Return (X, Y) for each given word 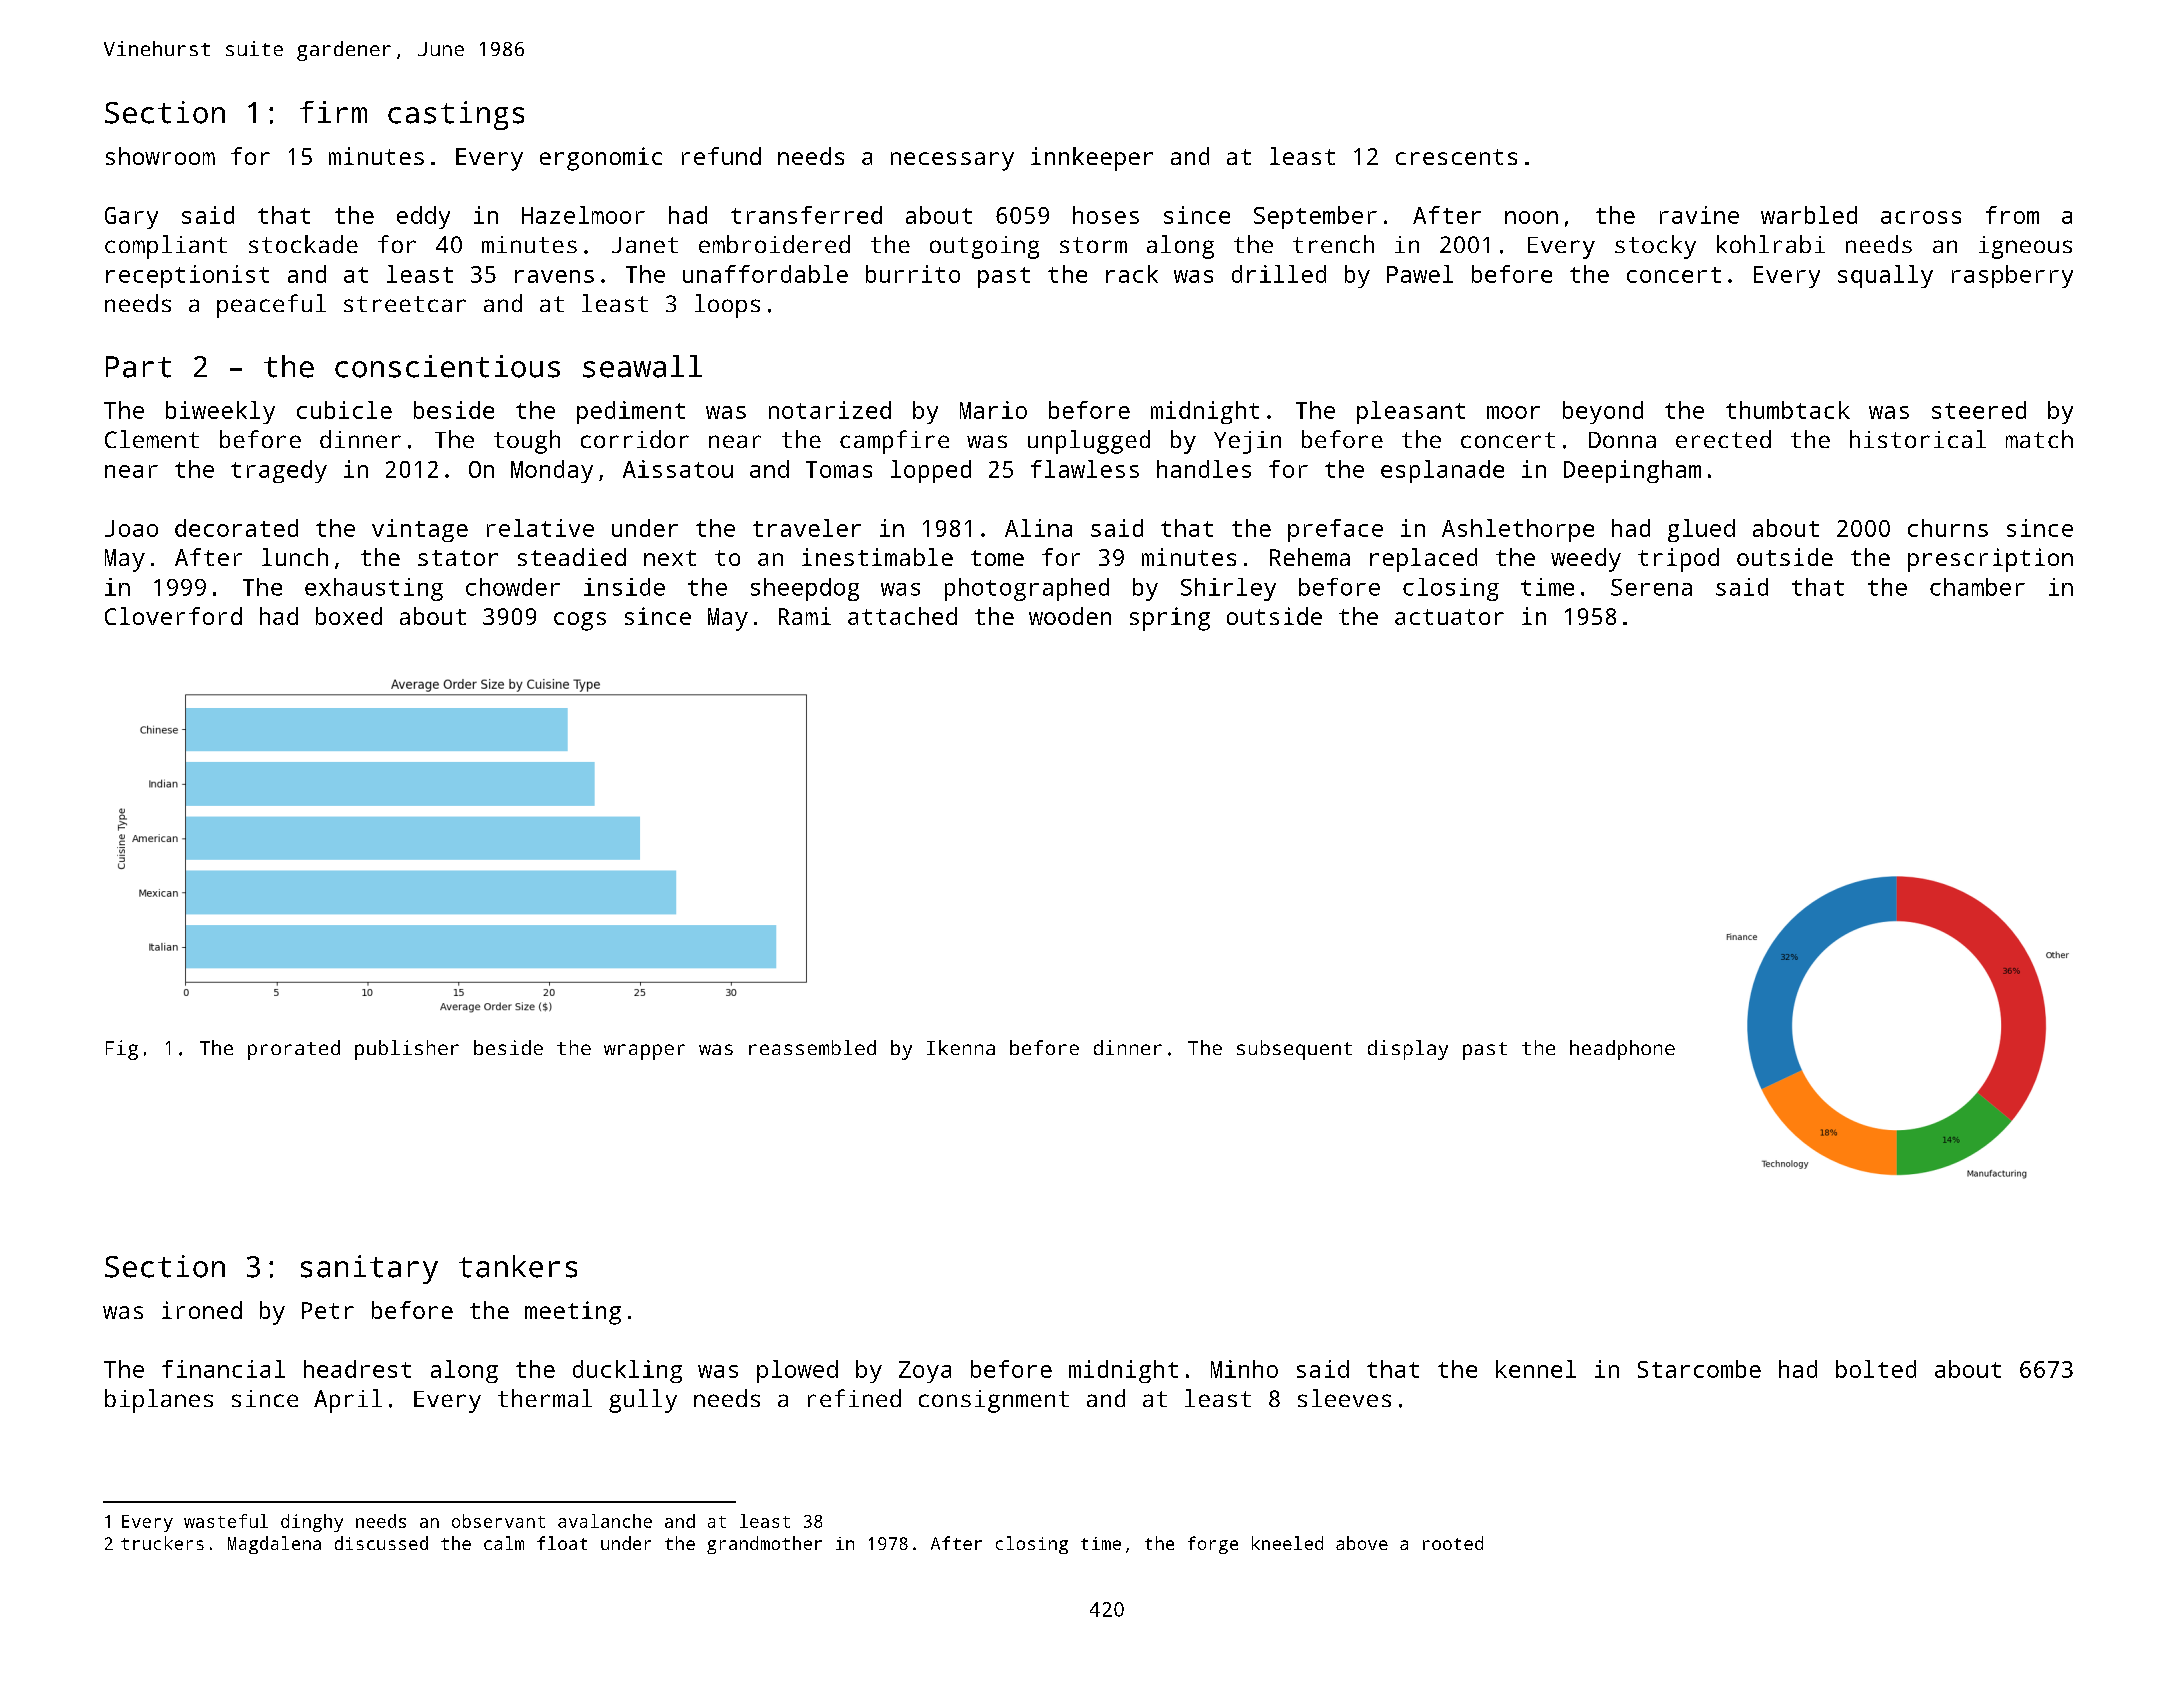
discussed (381, 1543)
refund (721, 156)
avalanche (605, 1521)
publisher (407, 1050)
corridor (635, 439)
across (1921, 217)
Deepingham (1632, 471)
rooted (1453, 1543)
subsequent (1294, 1050)
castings (456, 115)
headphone (1622, 1050)
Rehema (1310, 557)
